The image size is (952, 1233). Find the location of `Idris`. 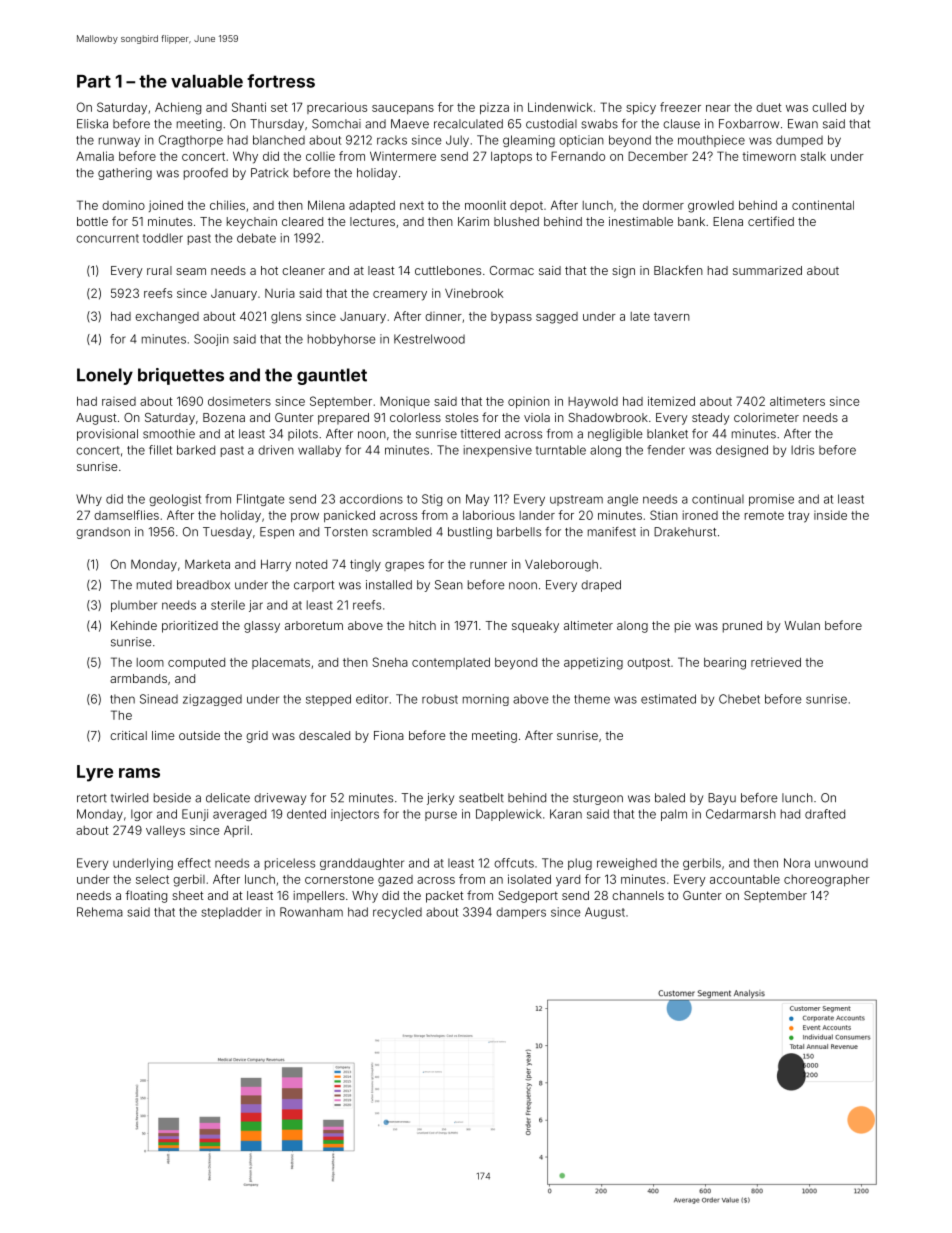

Idris is located at coordinates (802, 450).
